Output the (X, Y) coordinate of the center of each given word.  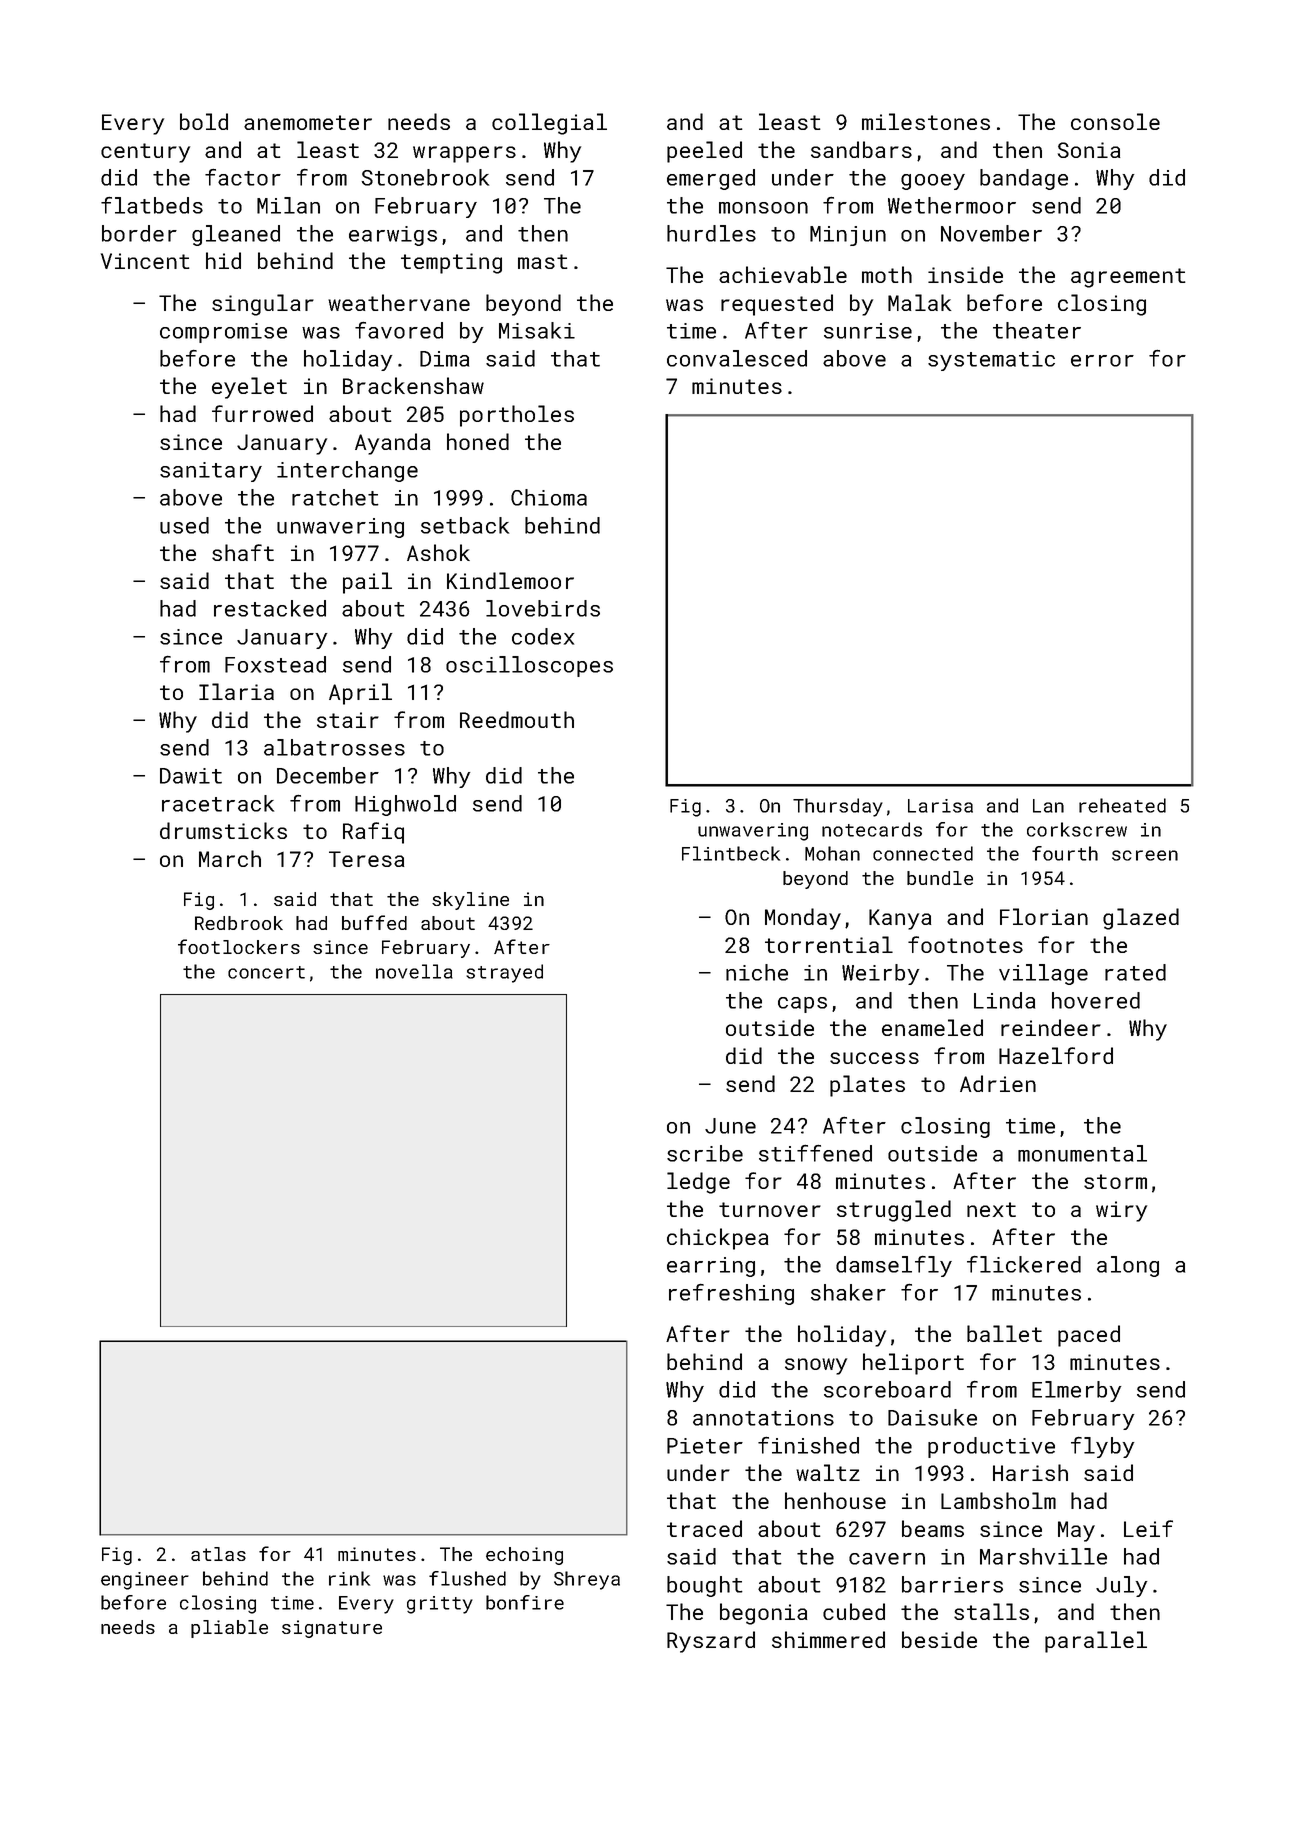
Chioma (549, 497)
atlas (218, 1554)
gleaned (236, 235)
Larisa (940, 806)
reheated (1122, 805)
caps (802, 1005)
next (991, 1209)
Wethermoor (952, 205)
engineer (145, 1581)
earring (711, 1267)
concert (266, 972)
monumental (1082, 1153)
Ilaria (236, 691)
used (184, 525)
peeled (704, 152)
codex (543, 636)
